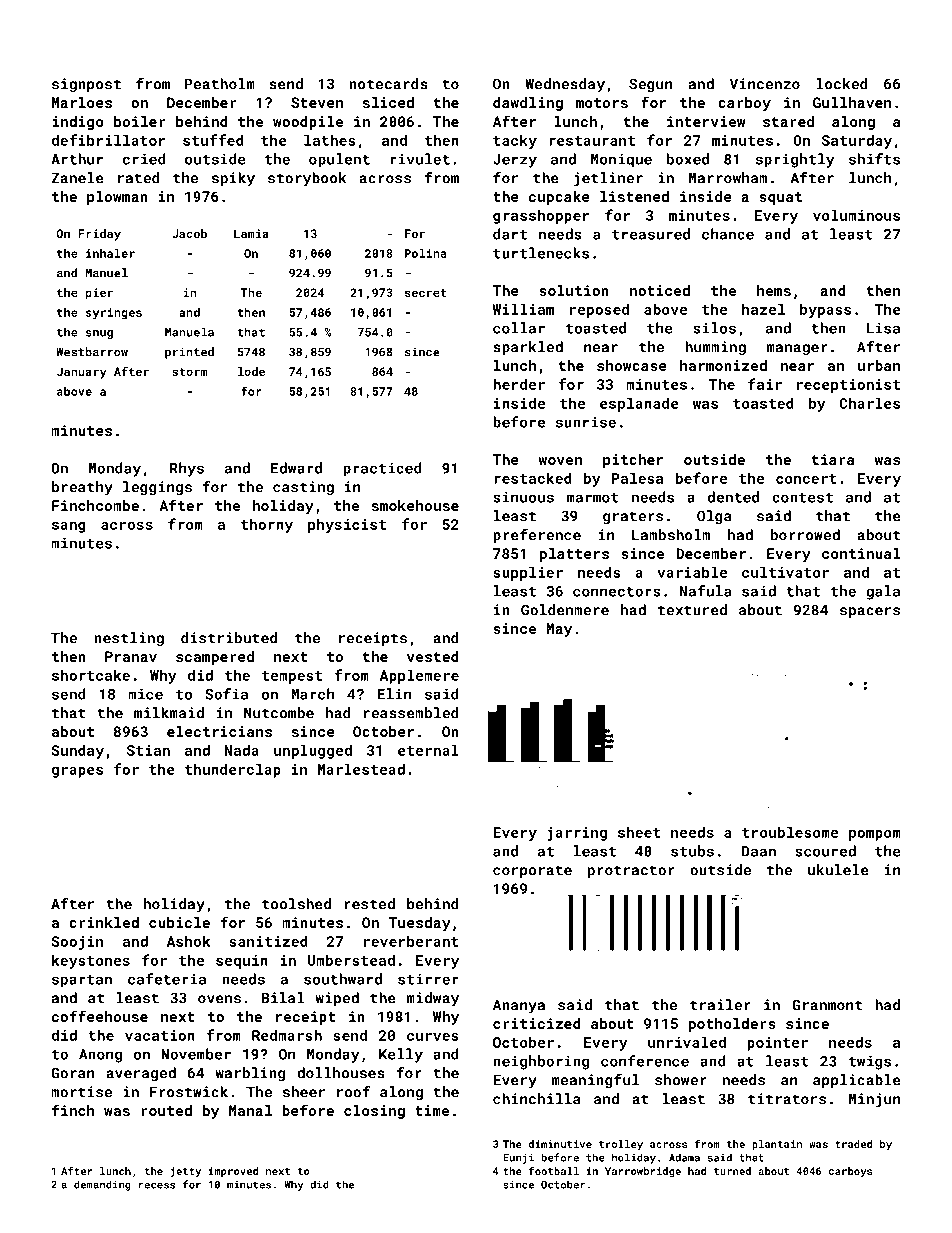 Image resolution: width=952 pixels, height=1233 pixels. What do you see at coordinates (361, 769) in the screenshot?
I see `Marlestead` at bounding box center [361, 769].
